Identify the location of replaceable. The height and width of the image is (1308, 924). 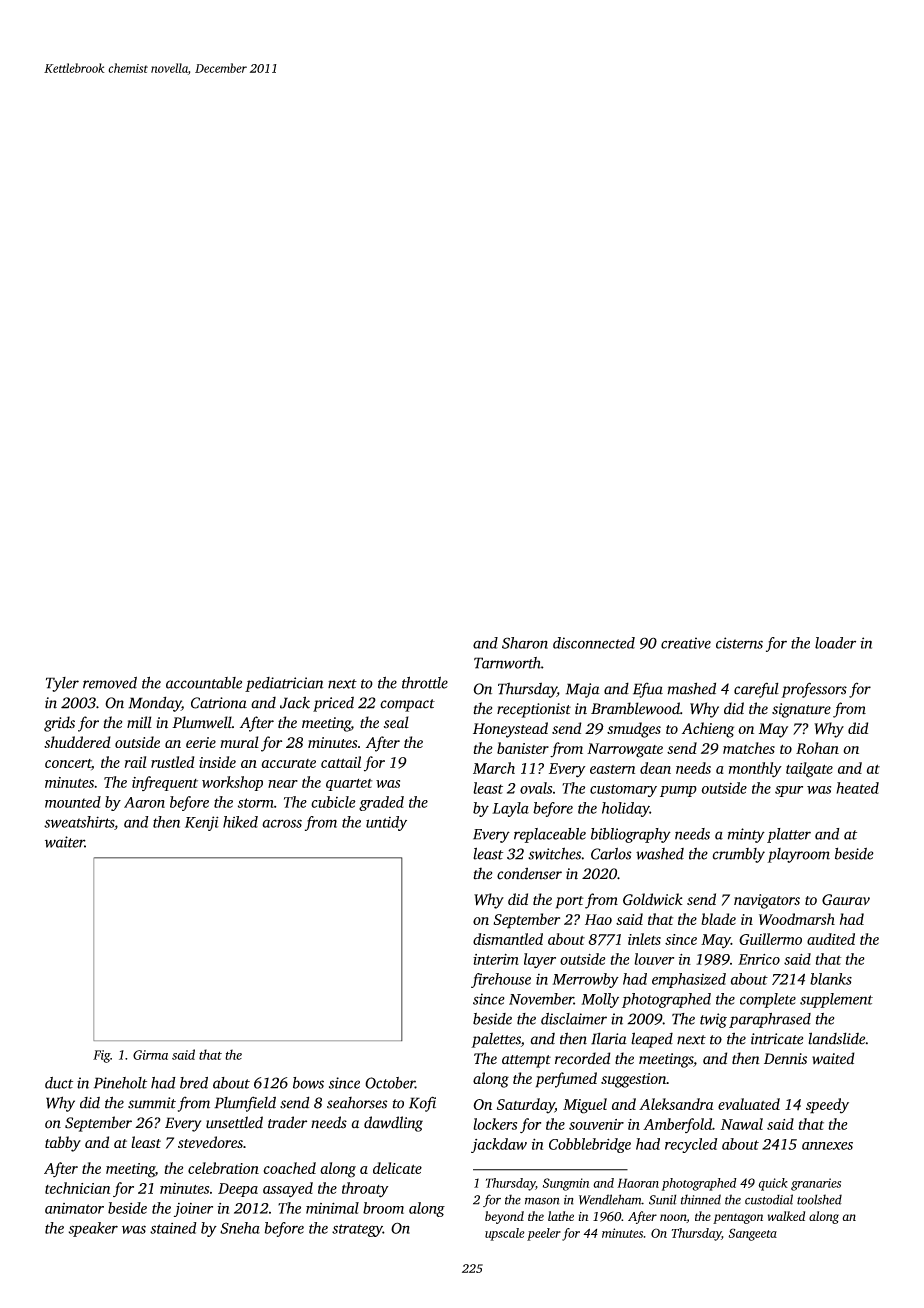
(550, 835).
